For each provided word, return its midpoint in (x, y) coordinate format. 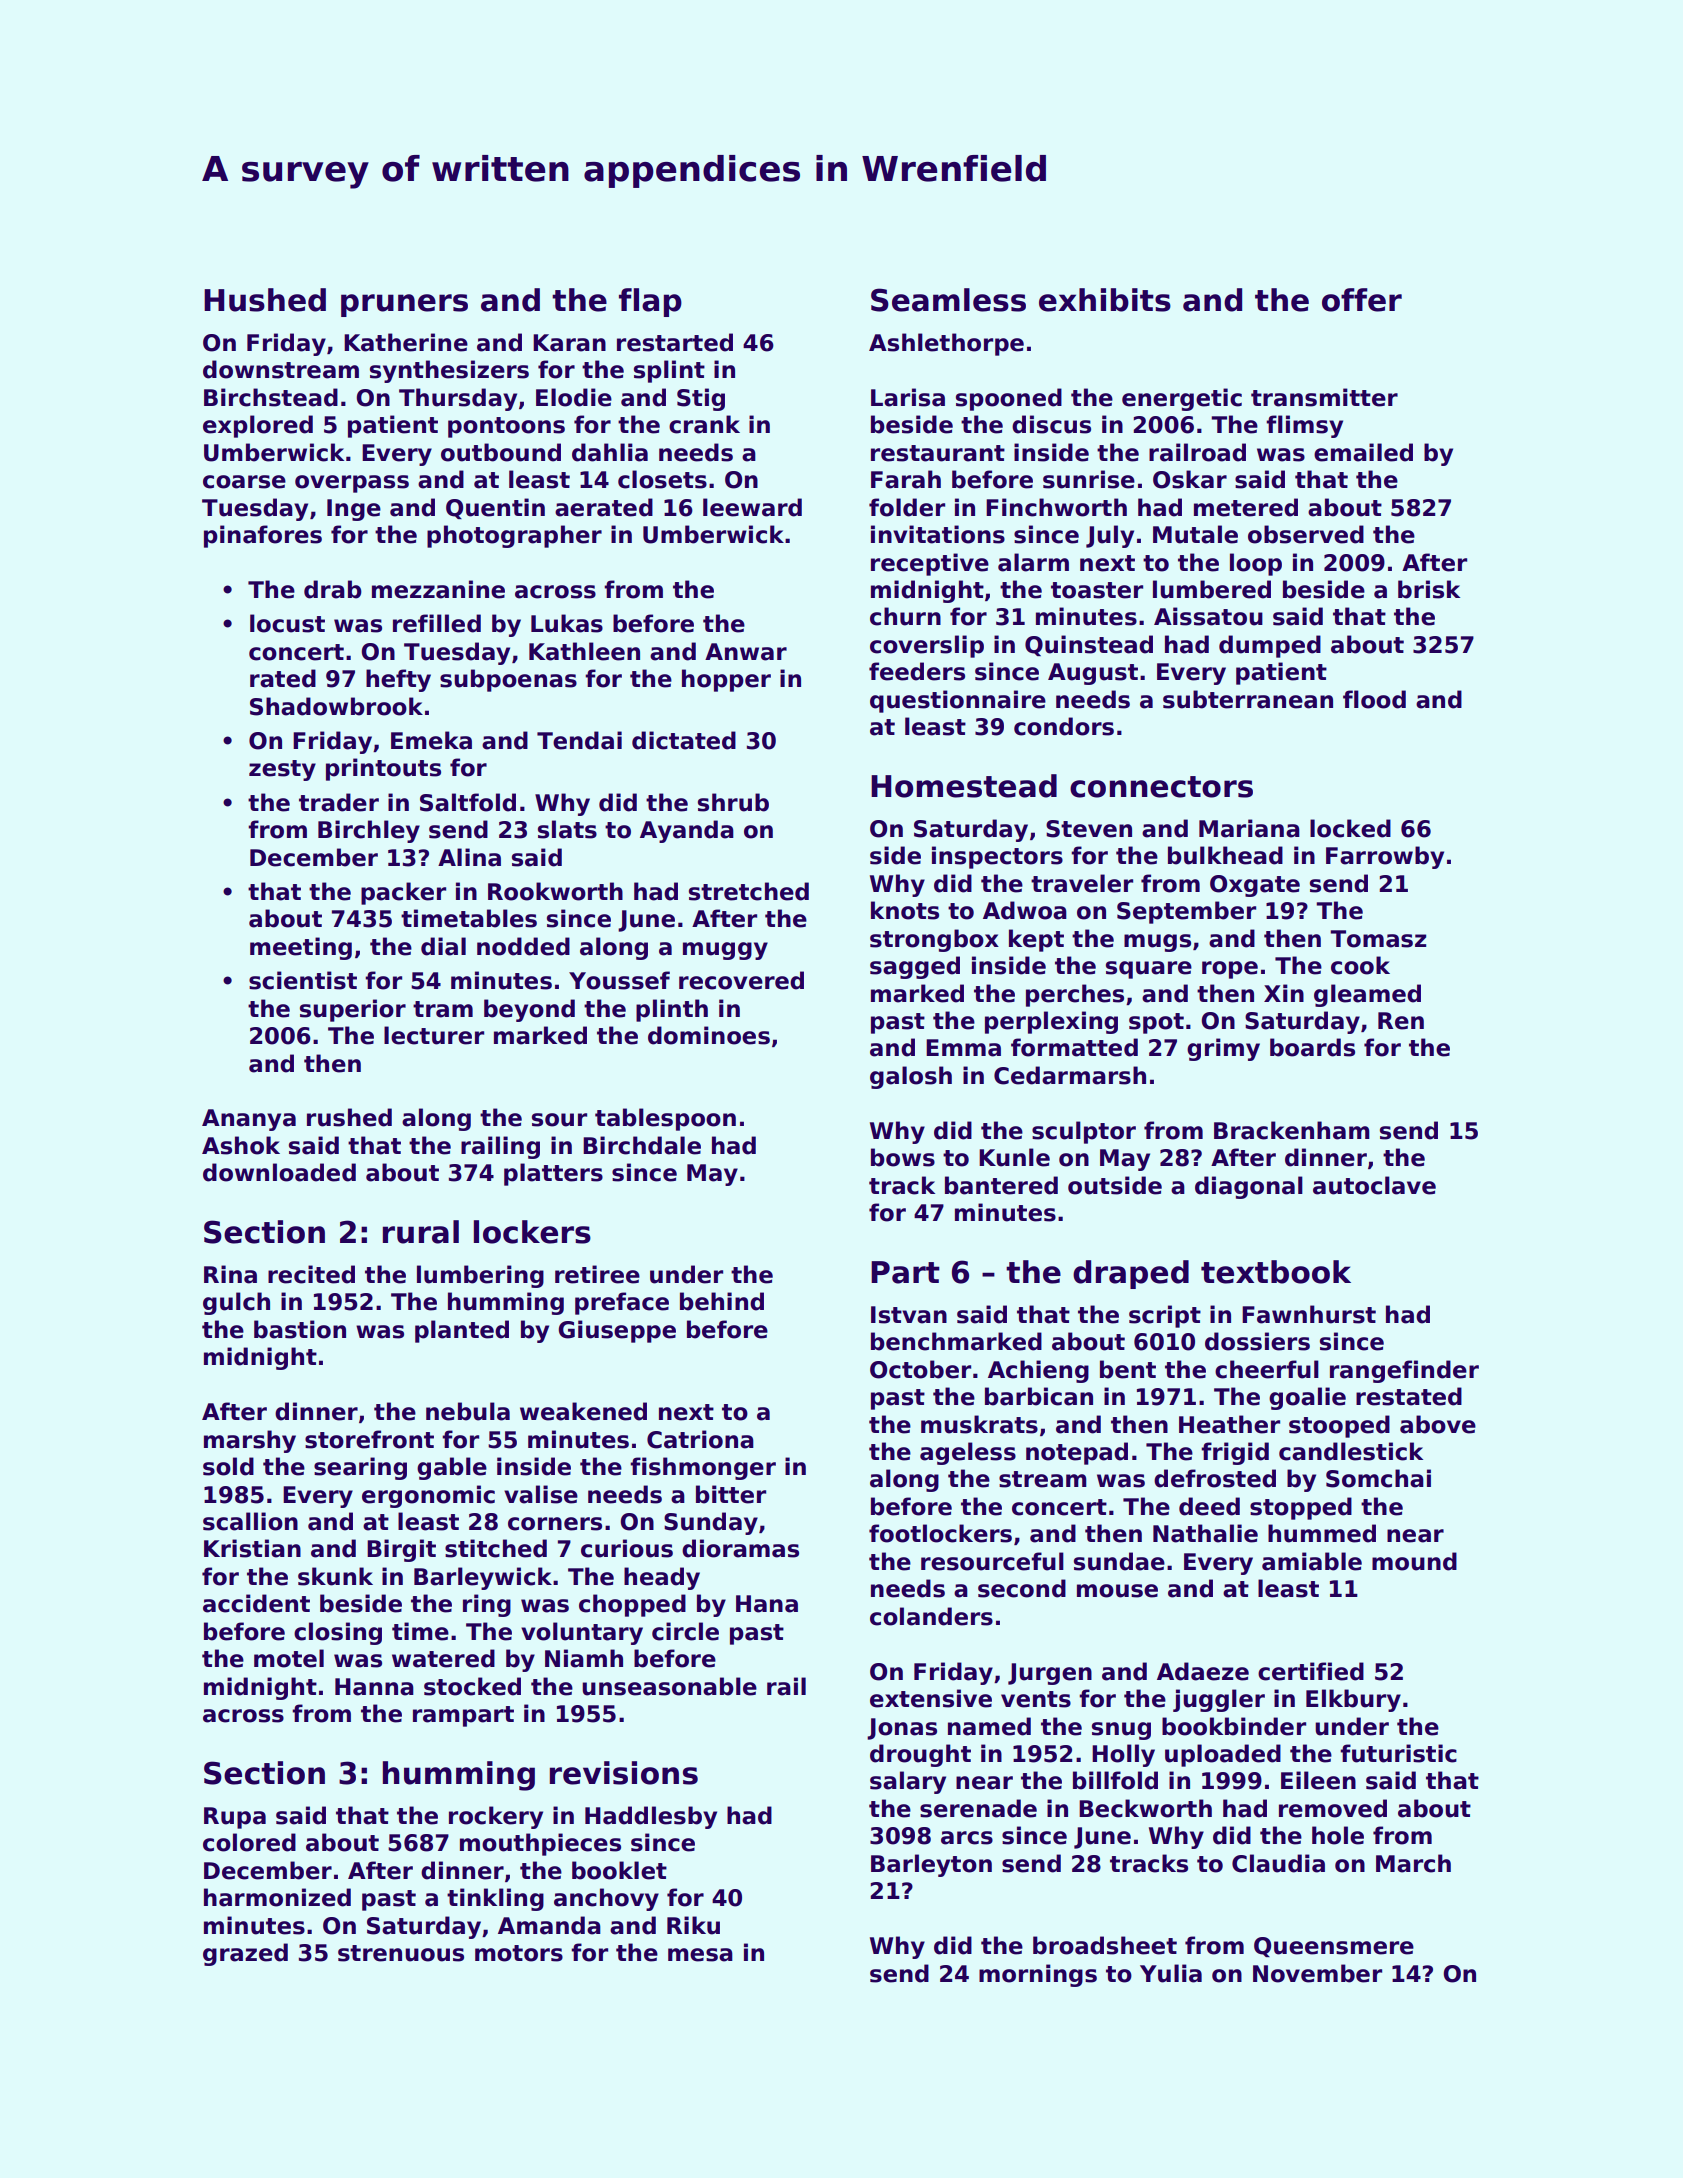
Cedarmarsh (1070, 1075)
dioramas (740, 1548)
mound (1414, 1561)
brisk (1429, 589)
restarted (675, 342)
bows (903, 1157)
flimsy (1304, 426)
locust (287, 623)
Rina (230, 1274)
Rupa (235, 1818)
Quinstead (1089, 645)
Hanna (374, 1687)
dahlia (610, 452)
